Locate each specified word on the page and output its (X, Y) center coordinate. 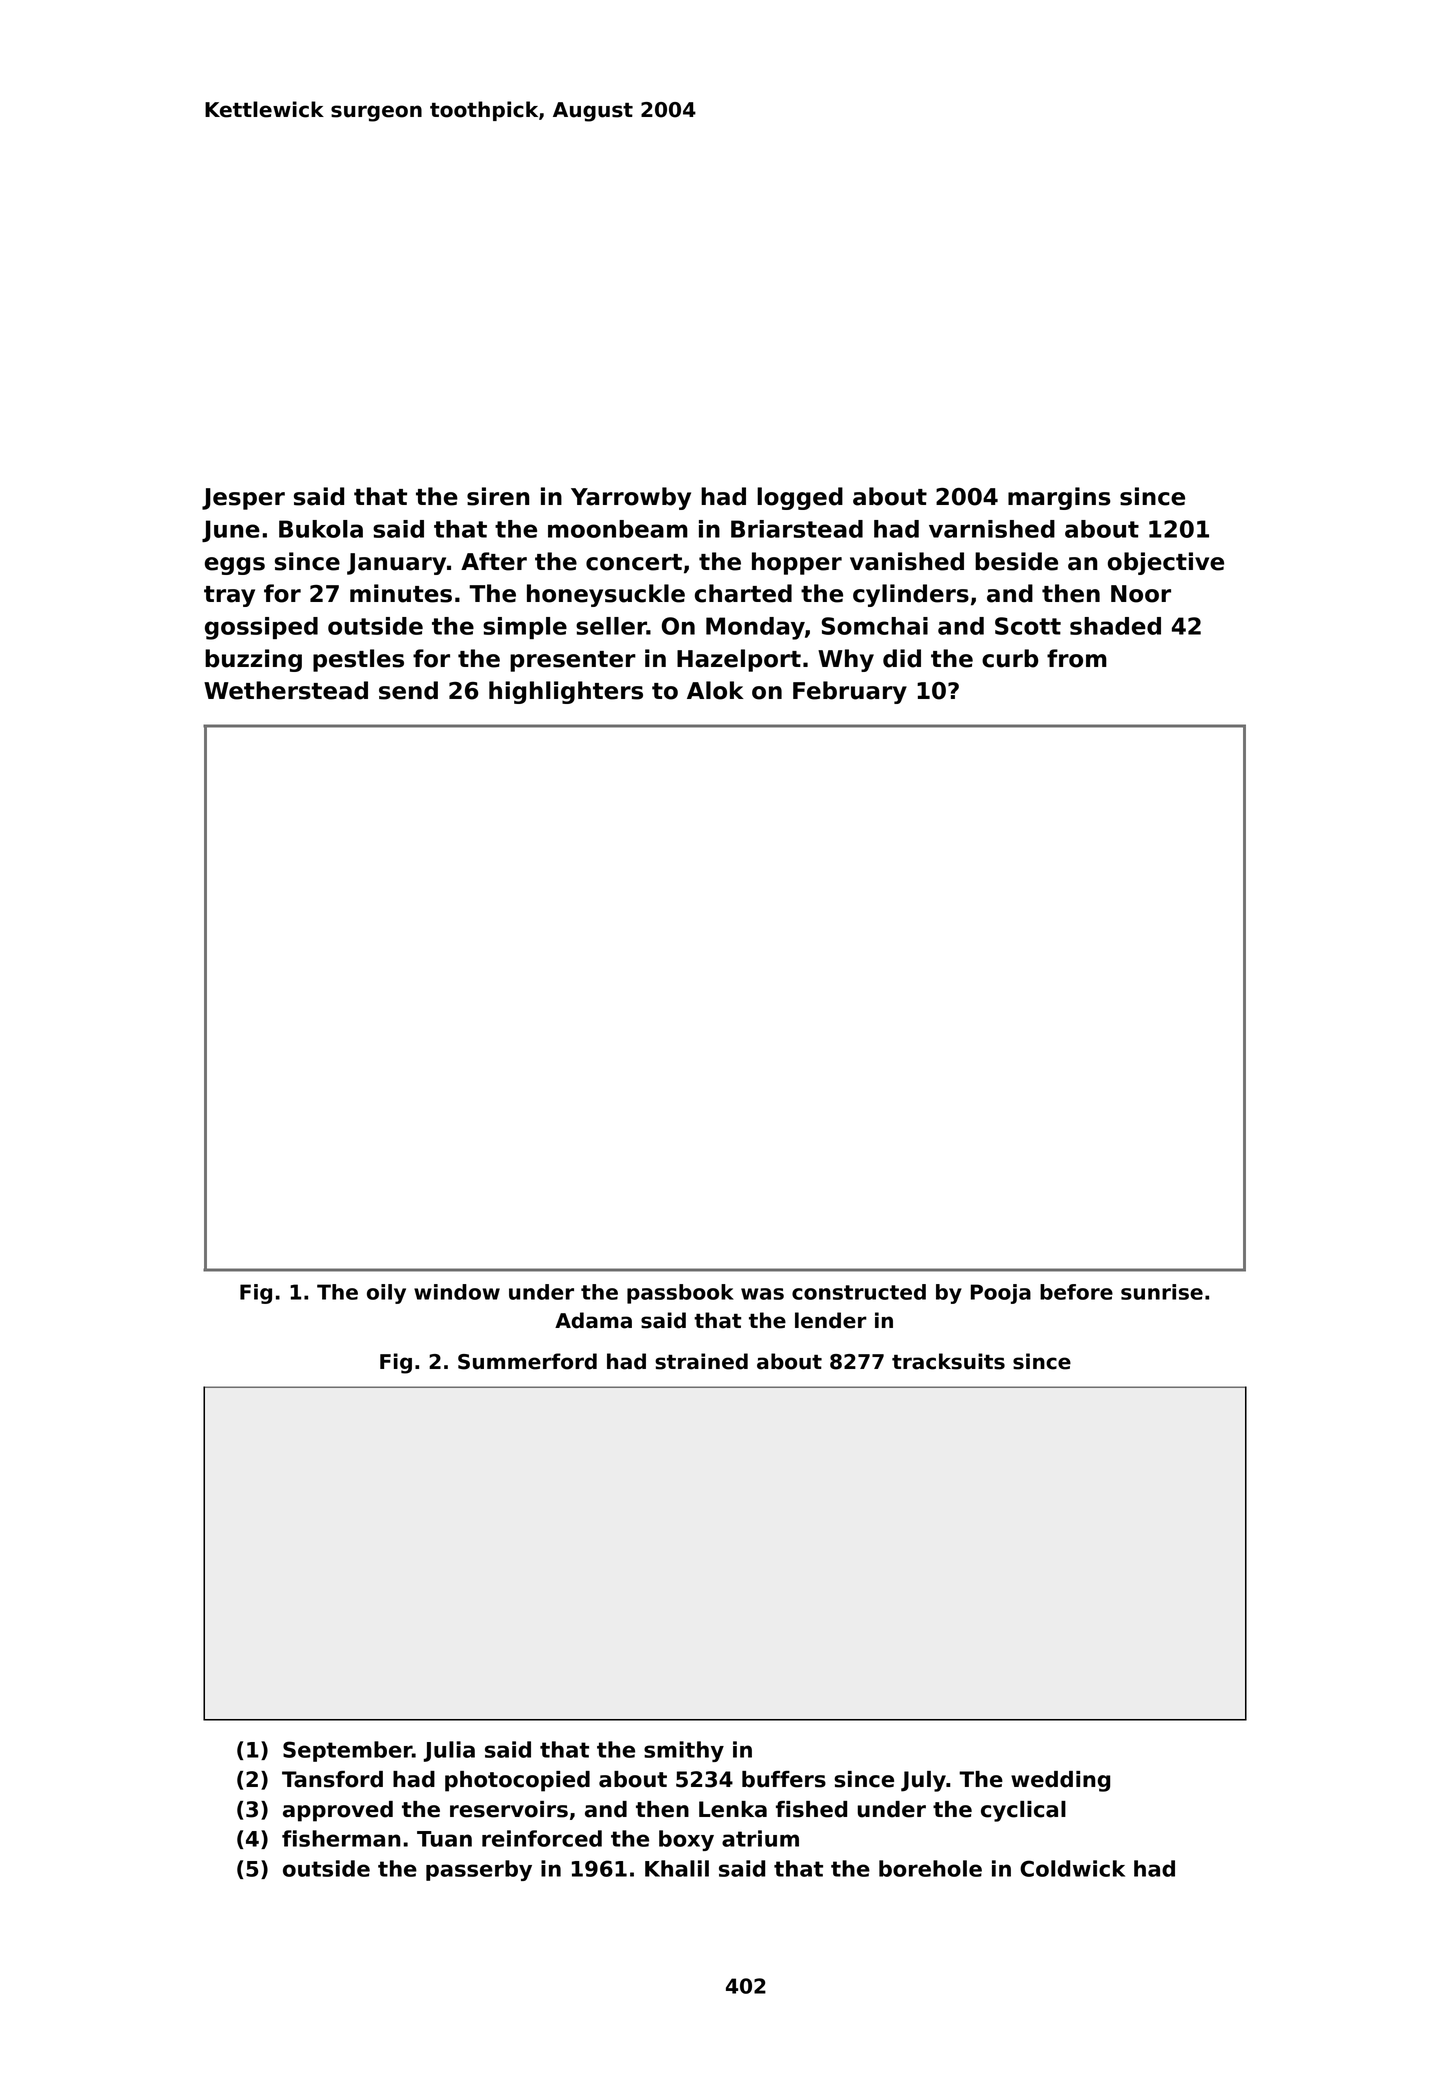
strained (701, 1361)
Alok (715, 690)
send (408, 690)
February (850, 692)
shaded (1115, 626)
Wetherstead (286, 690)
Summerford (527, 1361)
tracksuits (948, 1361)
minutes (401, 593)
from (1077, 658)
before (1076, 1292)
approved (338, 1811)
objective (1166, 563)
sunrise (1162, 1292)
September (347, 1751)
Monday (755, 628)
